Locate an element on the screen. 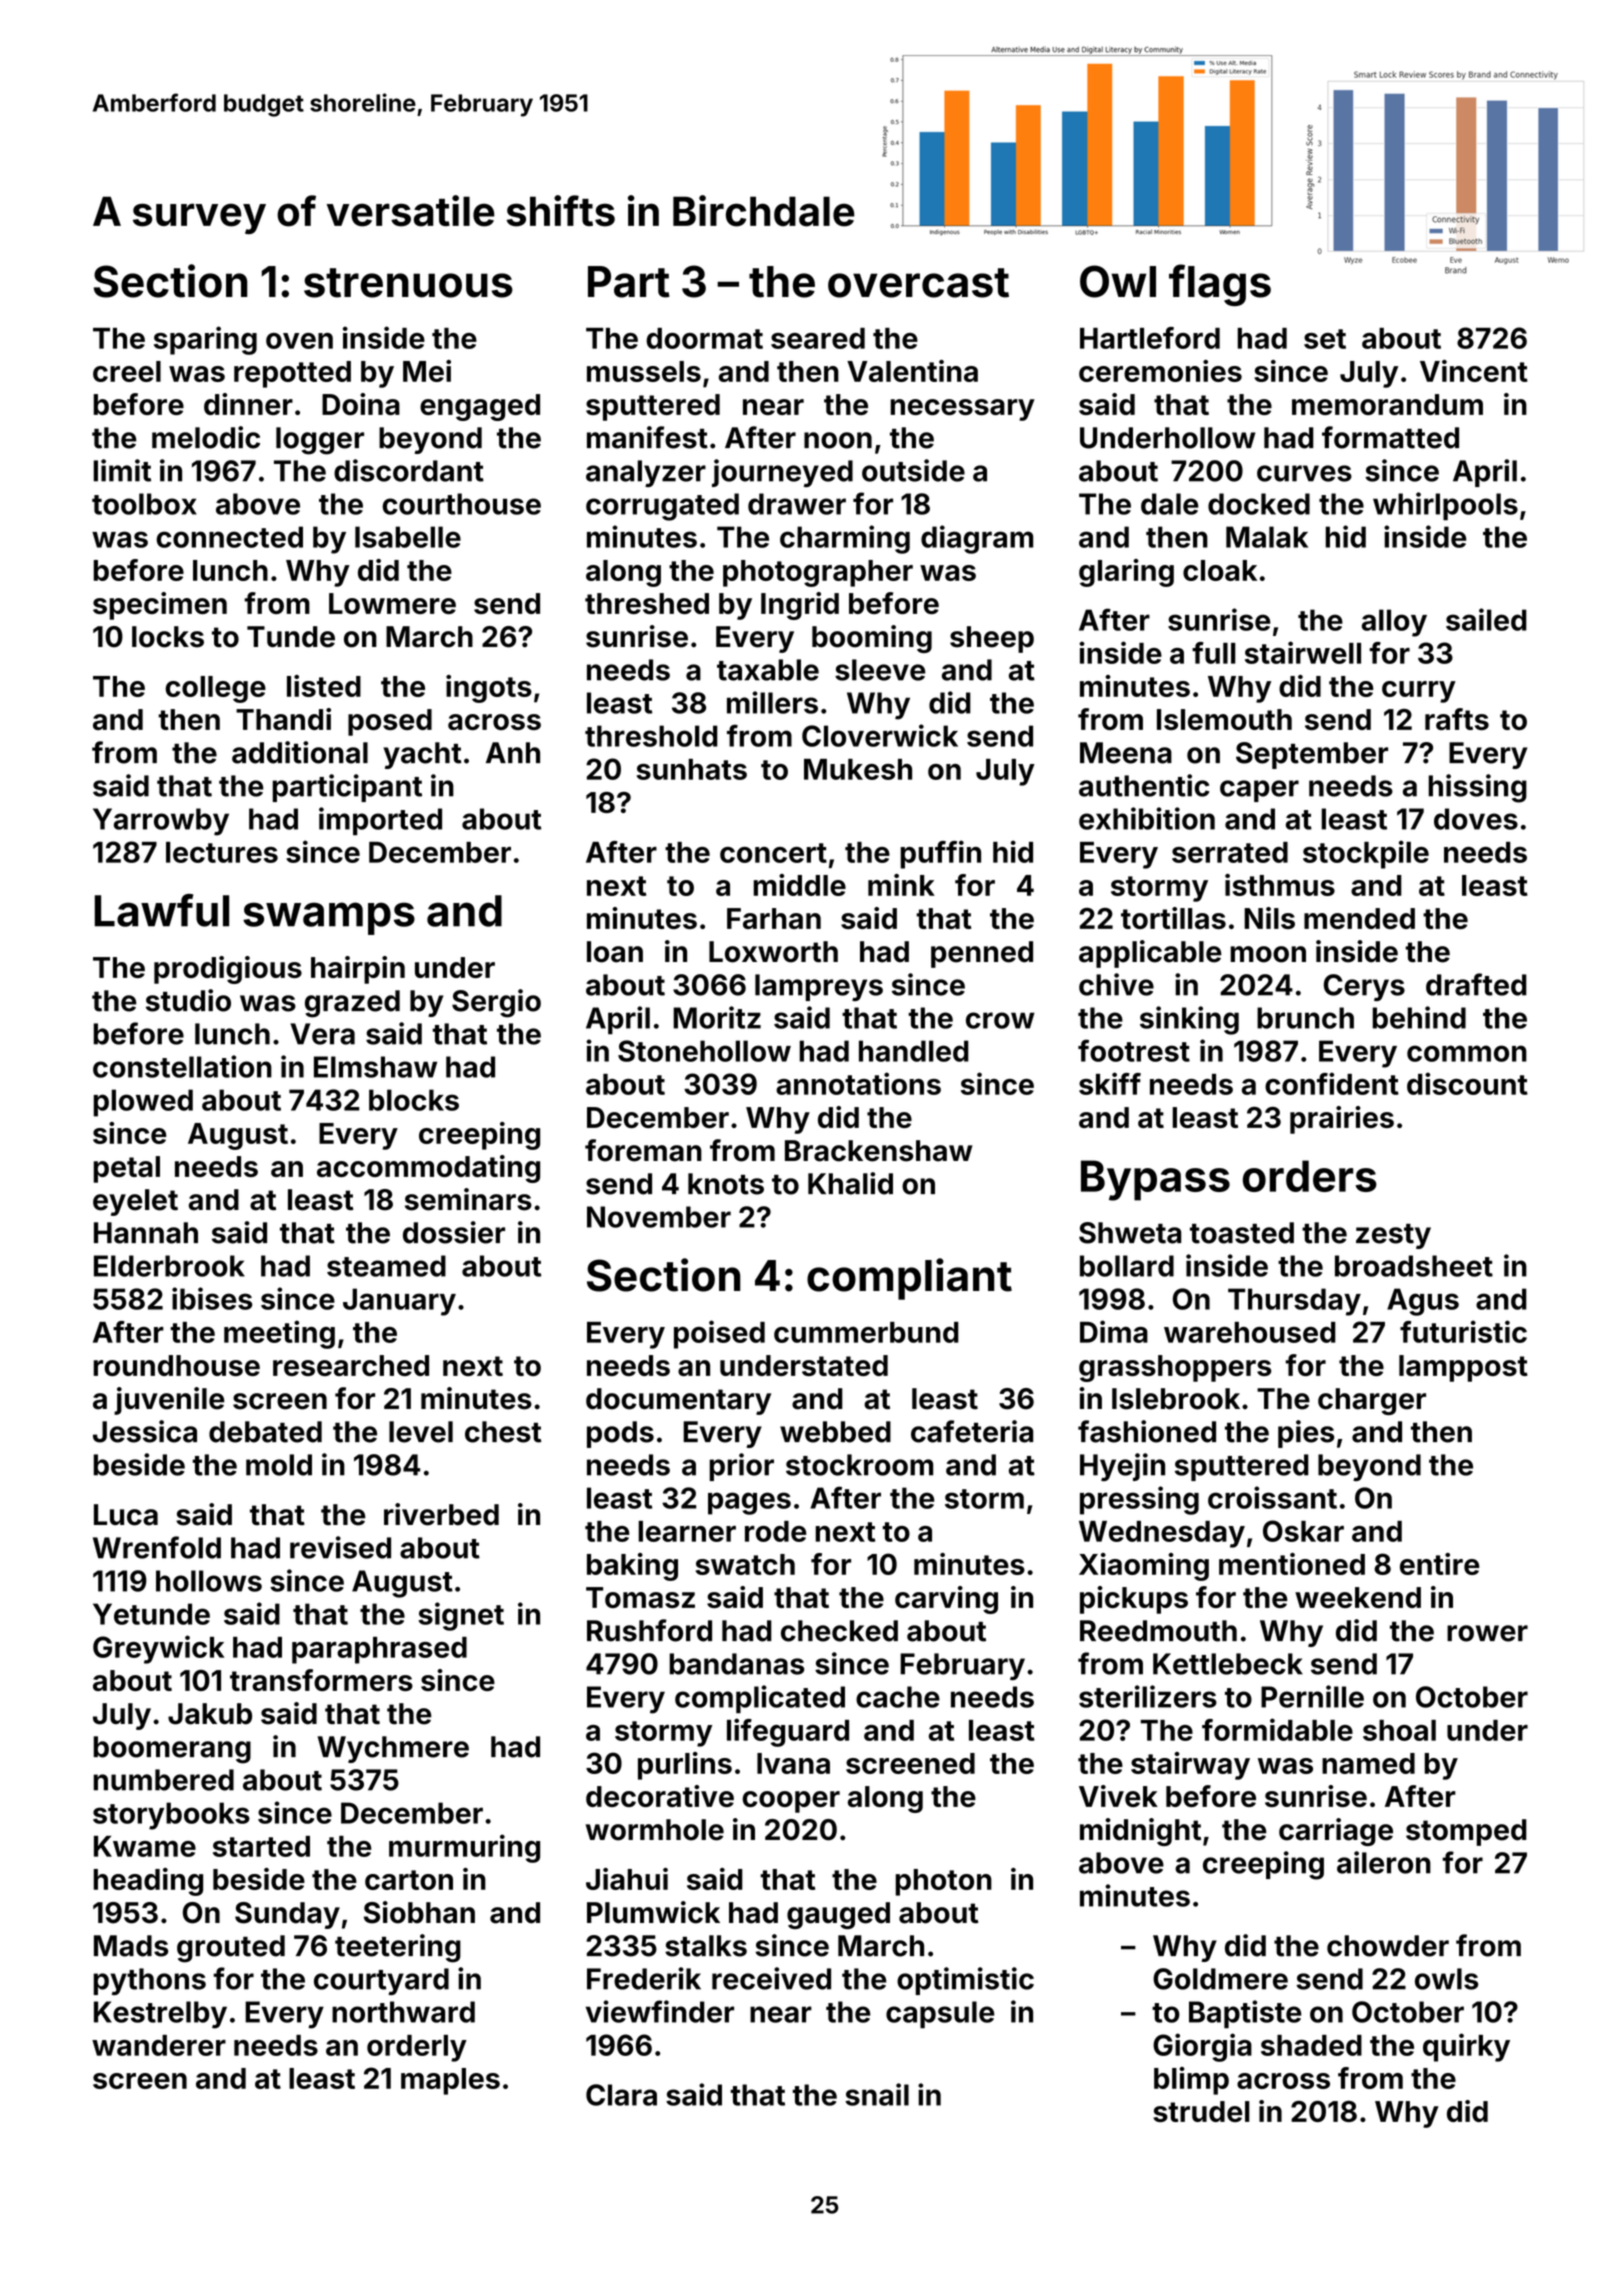  full is located at coordinates (1214, 653).
